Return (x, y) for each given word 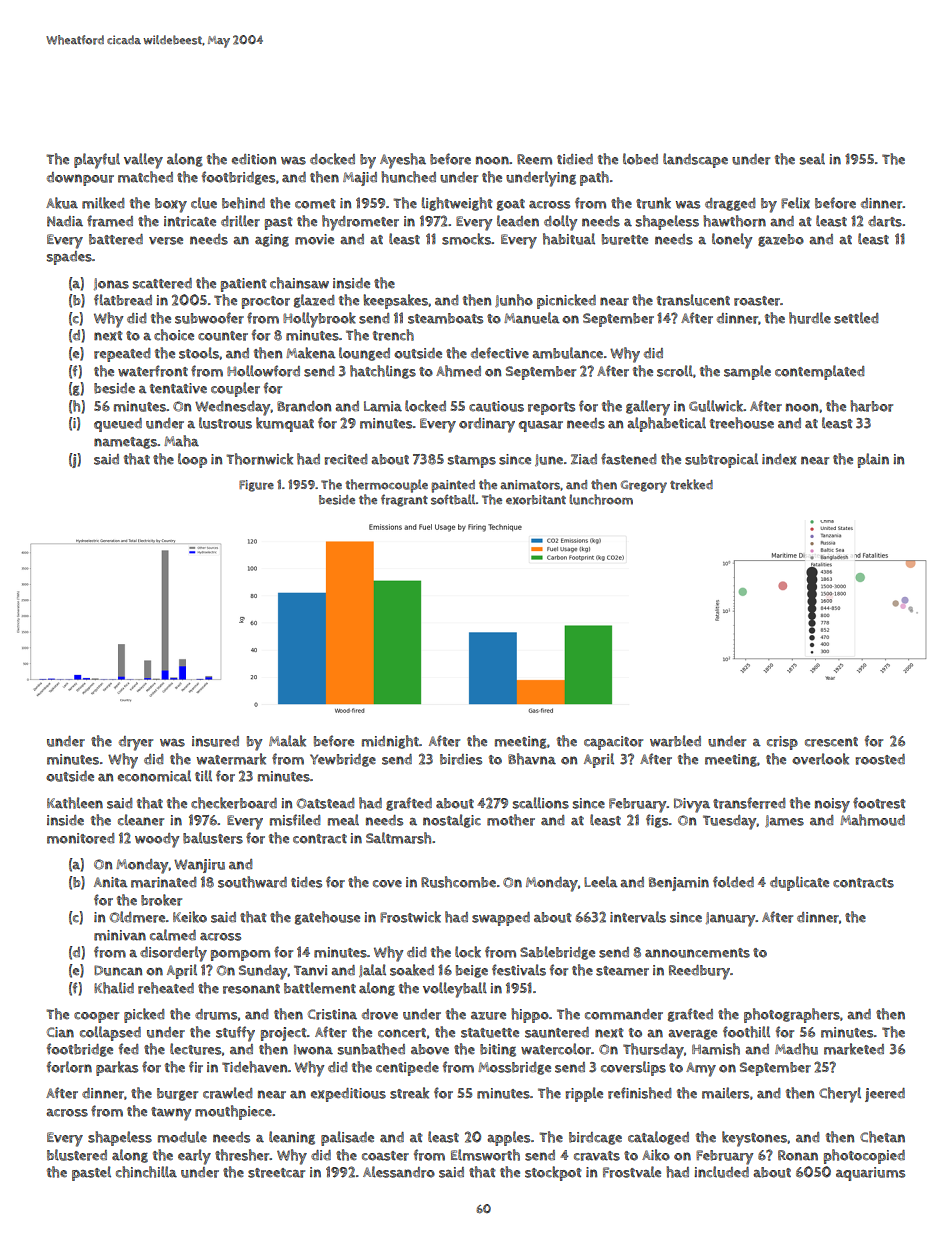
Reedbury (699, 972)
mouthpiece (233, 1112)
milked (103, 203)
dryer (136, 743)
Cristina (332, 1014)
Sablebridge (557, 953)
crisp (782, 743)
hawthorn (734, 221)
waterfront (153, 371)
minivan (120, 935)
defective (500, 353)
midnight (390, 742)
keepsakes (395, 301)
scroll (675, 371)
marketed (854, 1049)
